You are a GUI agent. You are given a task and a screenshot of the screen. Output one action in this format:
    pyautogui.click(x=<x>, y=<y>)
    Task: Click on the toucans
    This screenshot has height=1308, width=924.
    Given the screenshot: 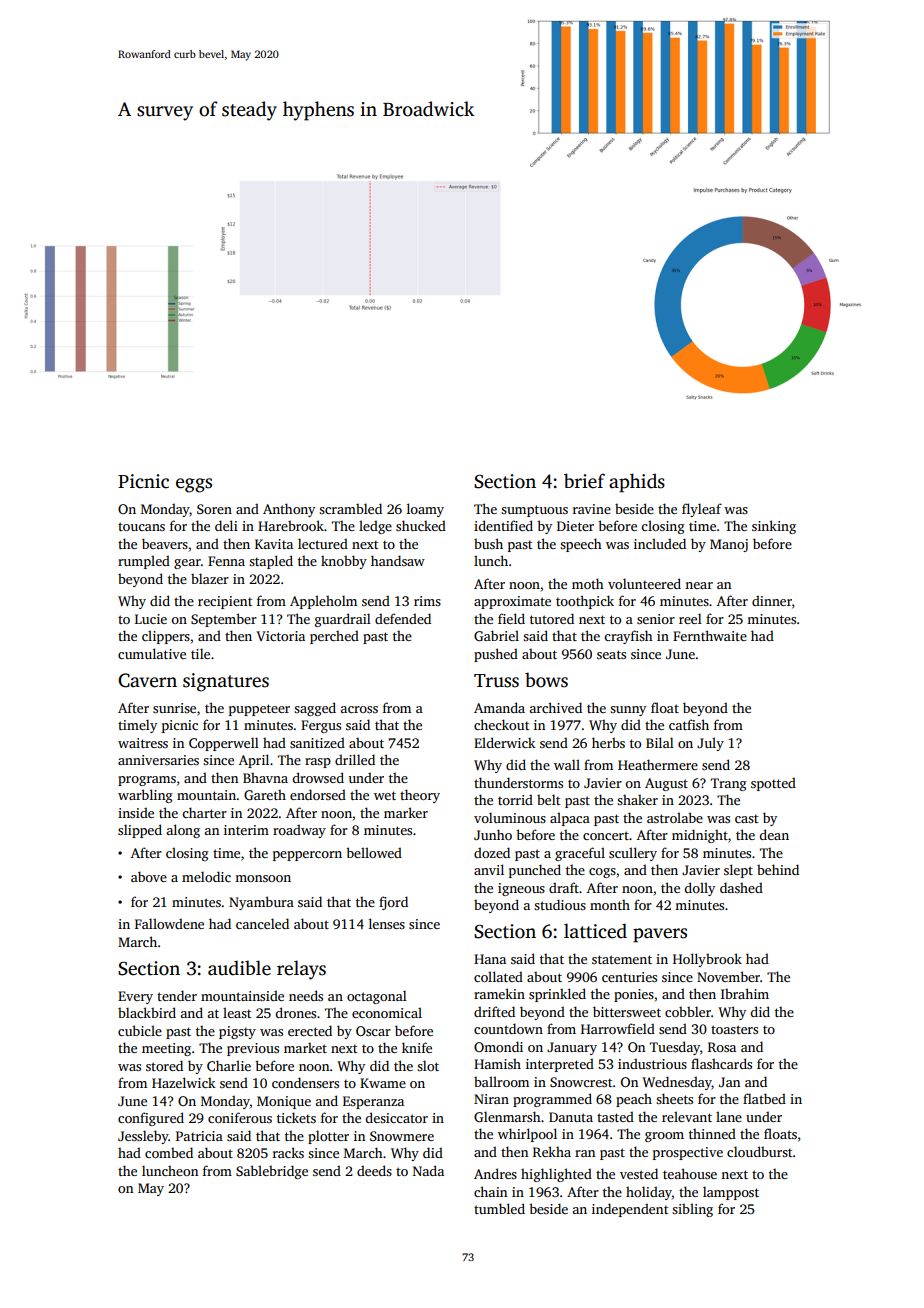 What is the action you would take?
    pyautogui.click(x=141, y=526)
